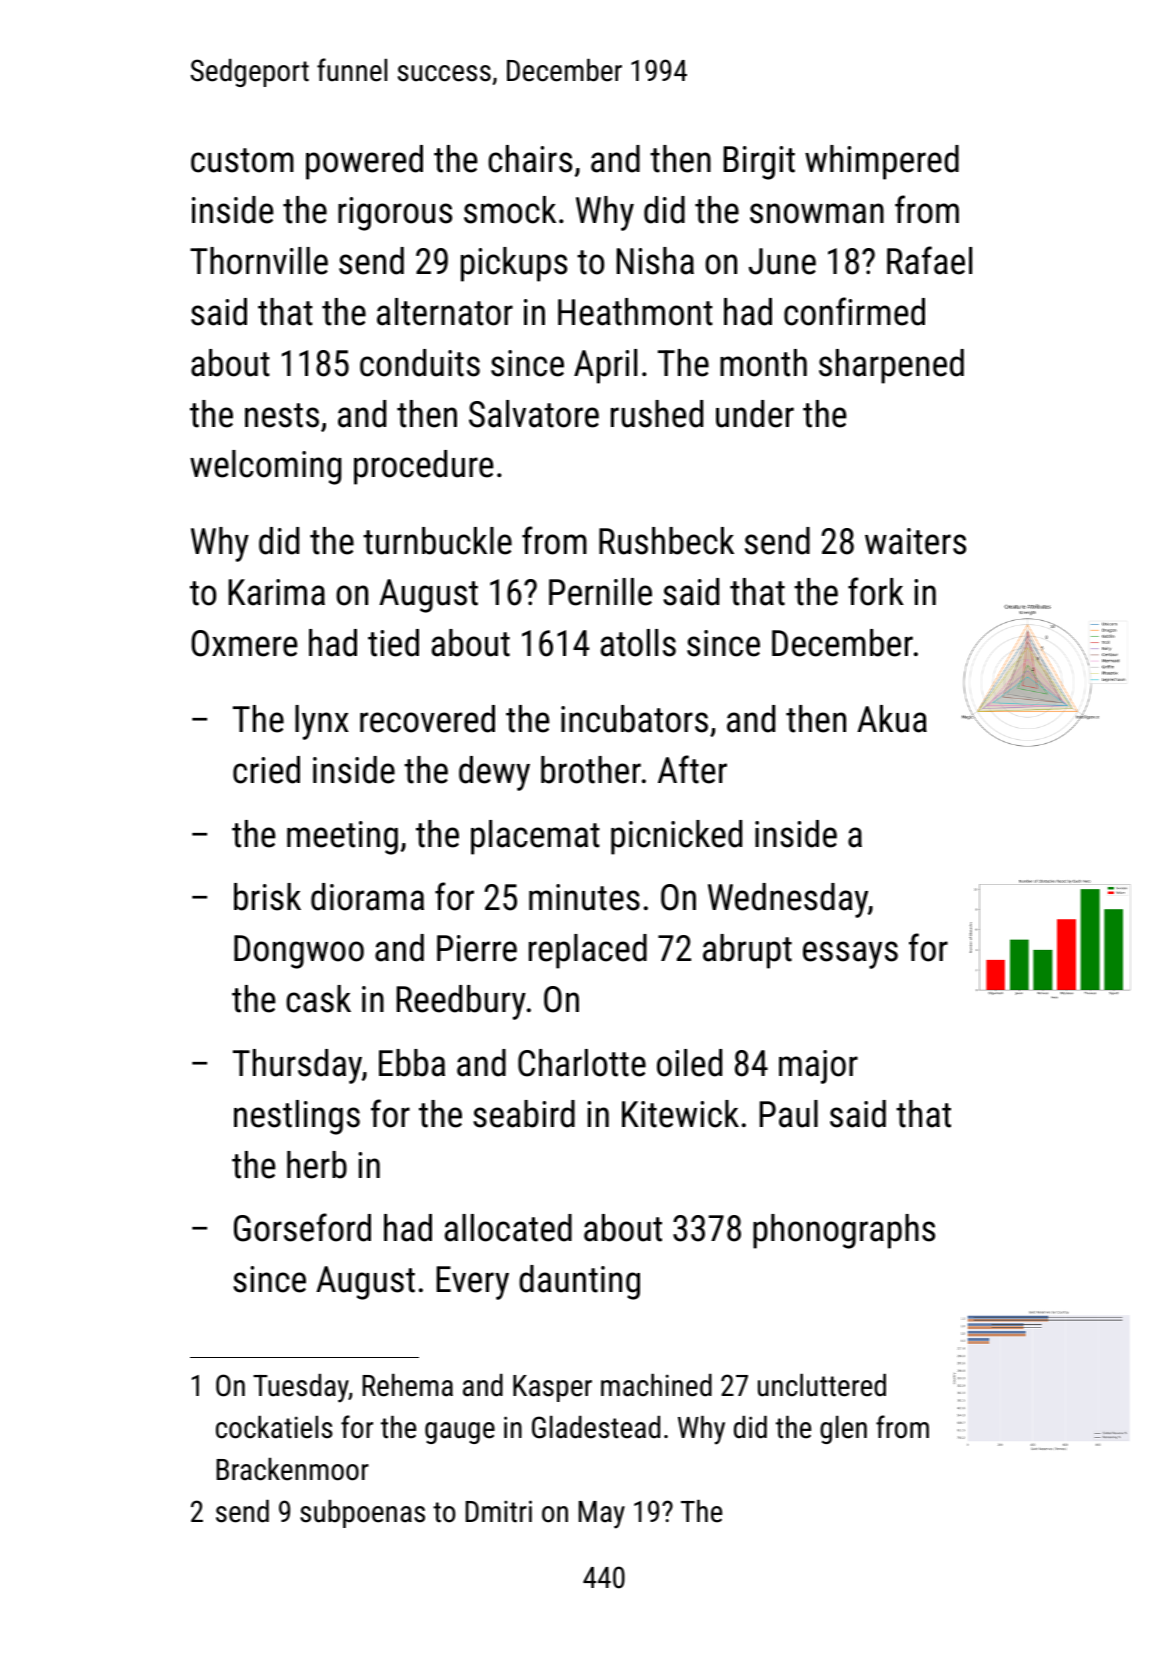 This screenshot has height=1654, width=1165. What do you see at coordinates (850, 955) in the screenshot?
I see `essays` at bounding box center [850, 955].
